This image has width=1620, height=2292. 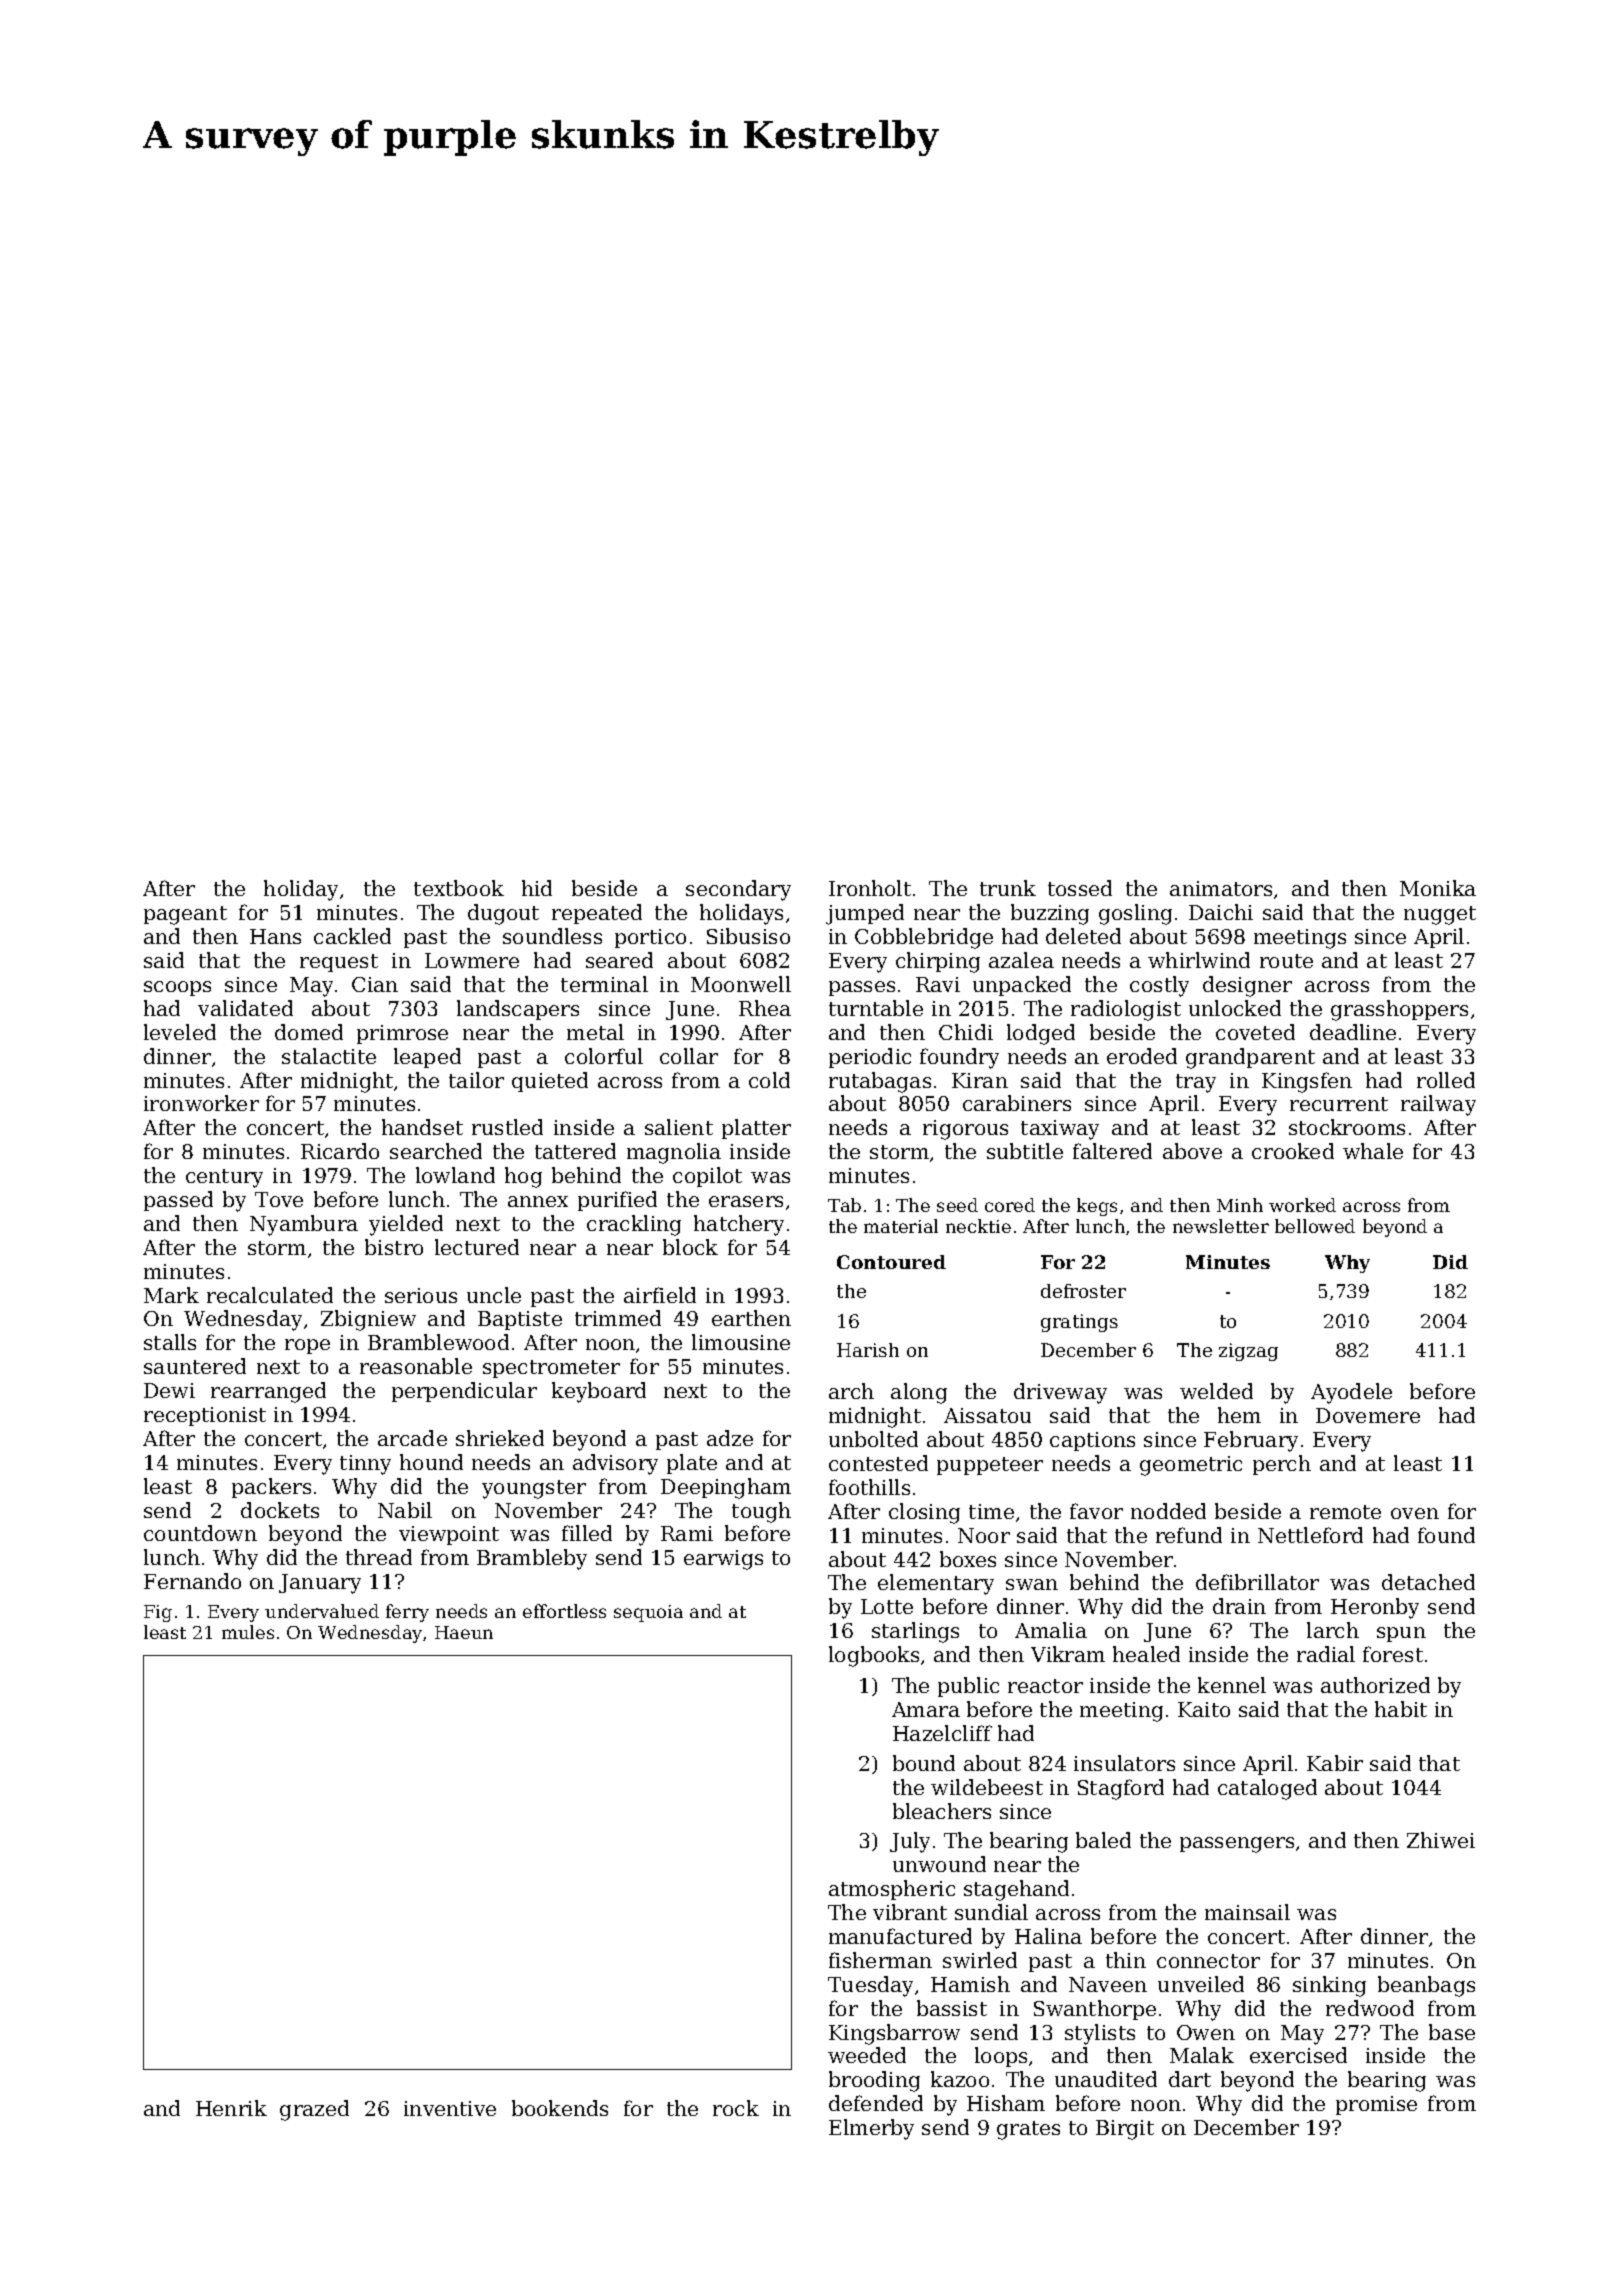 I want to click on trimmed, so click(x=618, y=1318).
